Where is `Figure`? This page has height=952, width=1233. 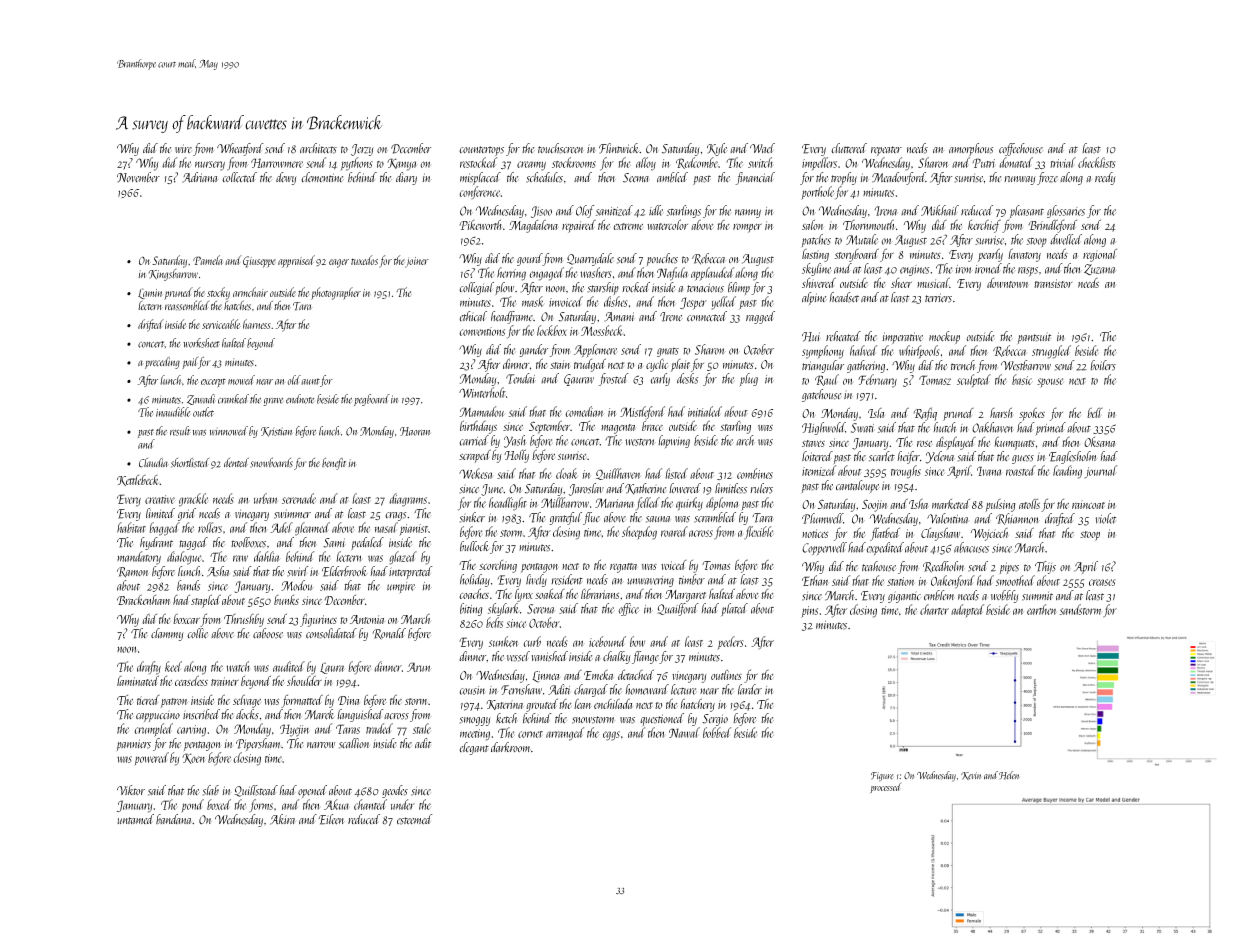
Figure is located at coordinates (882, 777).
